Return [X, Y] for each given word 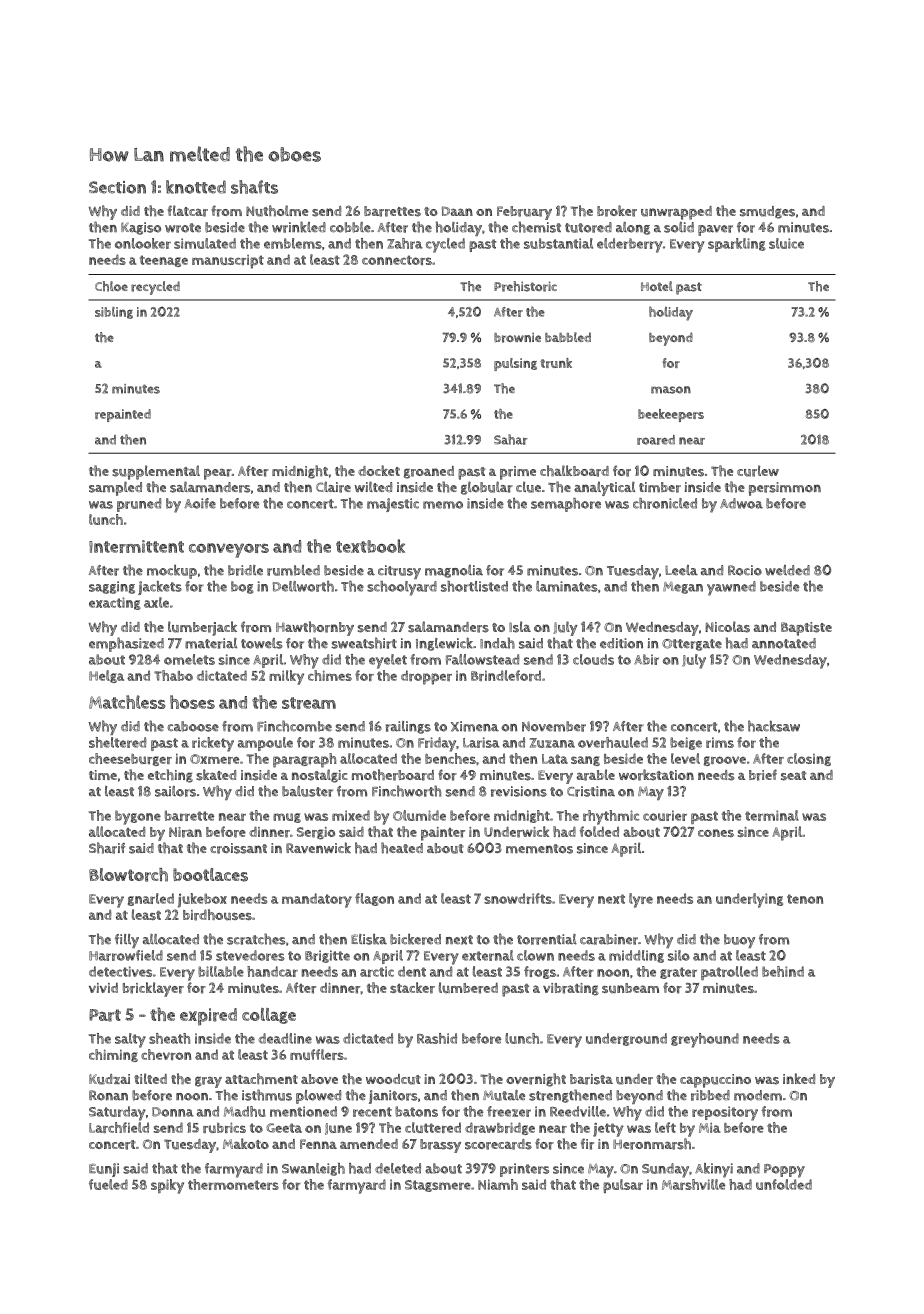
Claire [333, 487]
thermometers [233, 1184]
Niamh [498, 1184]
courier [665, 815]
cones [716, 833]
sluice [786, 243]
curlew [758, 471]
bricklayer [153, 989]
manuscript [228, 262]
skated [216, 775]
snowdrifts [518, 898]
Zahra [405, 243]
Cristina [591, 791]
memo [443, 505]
